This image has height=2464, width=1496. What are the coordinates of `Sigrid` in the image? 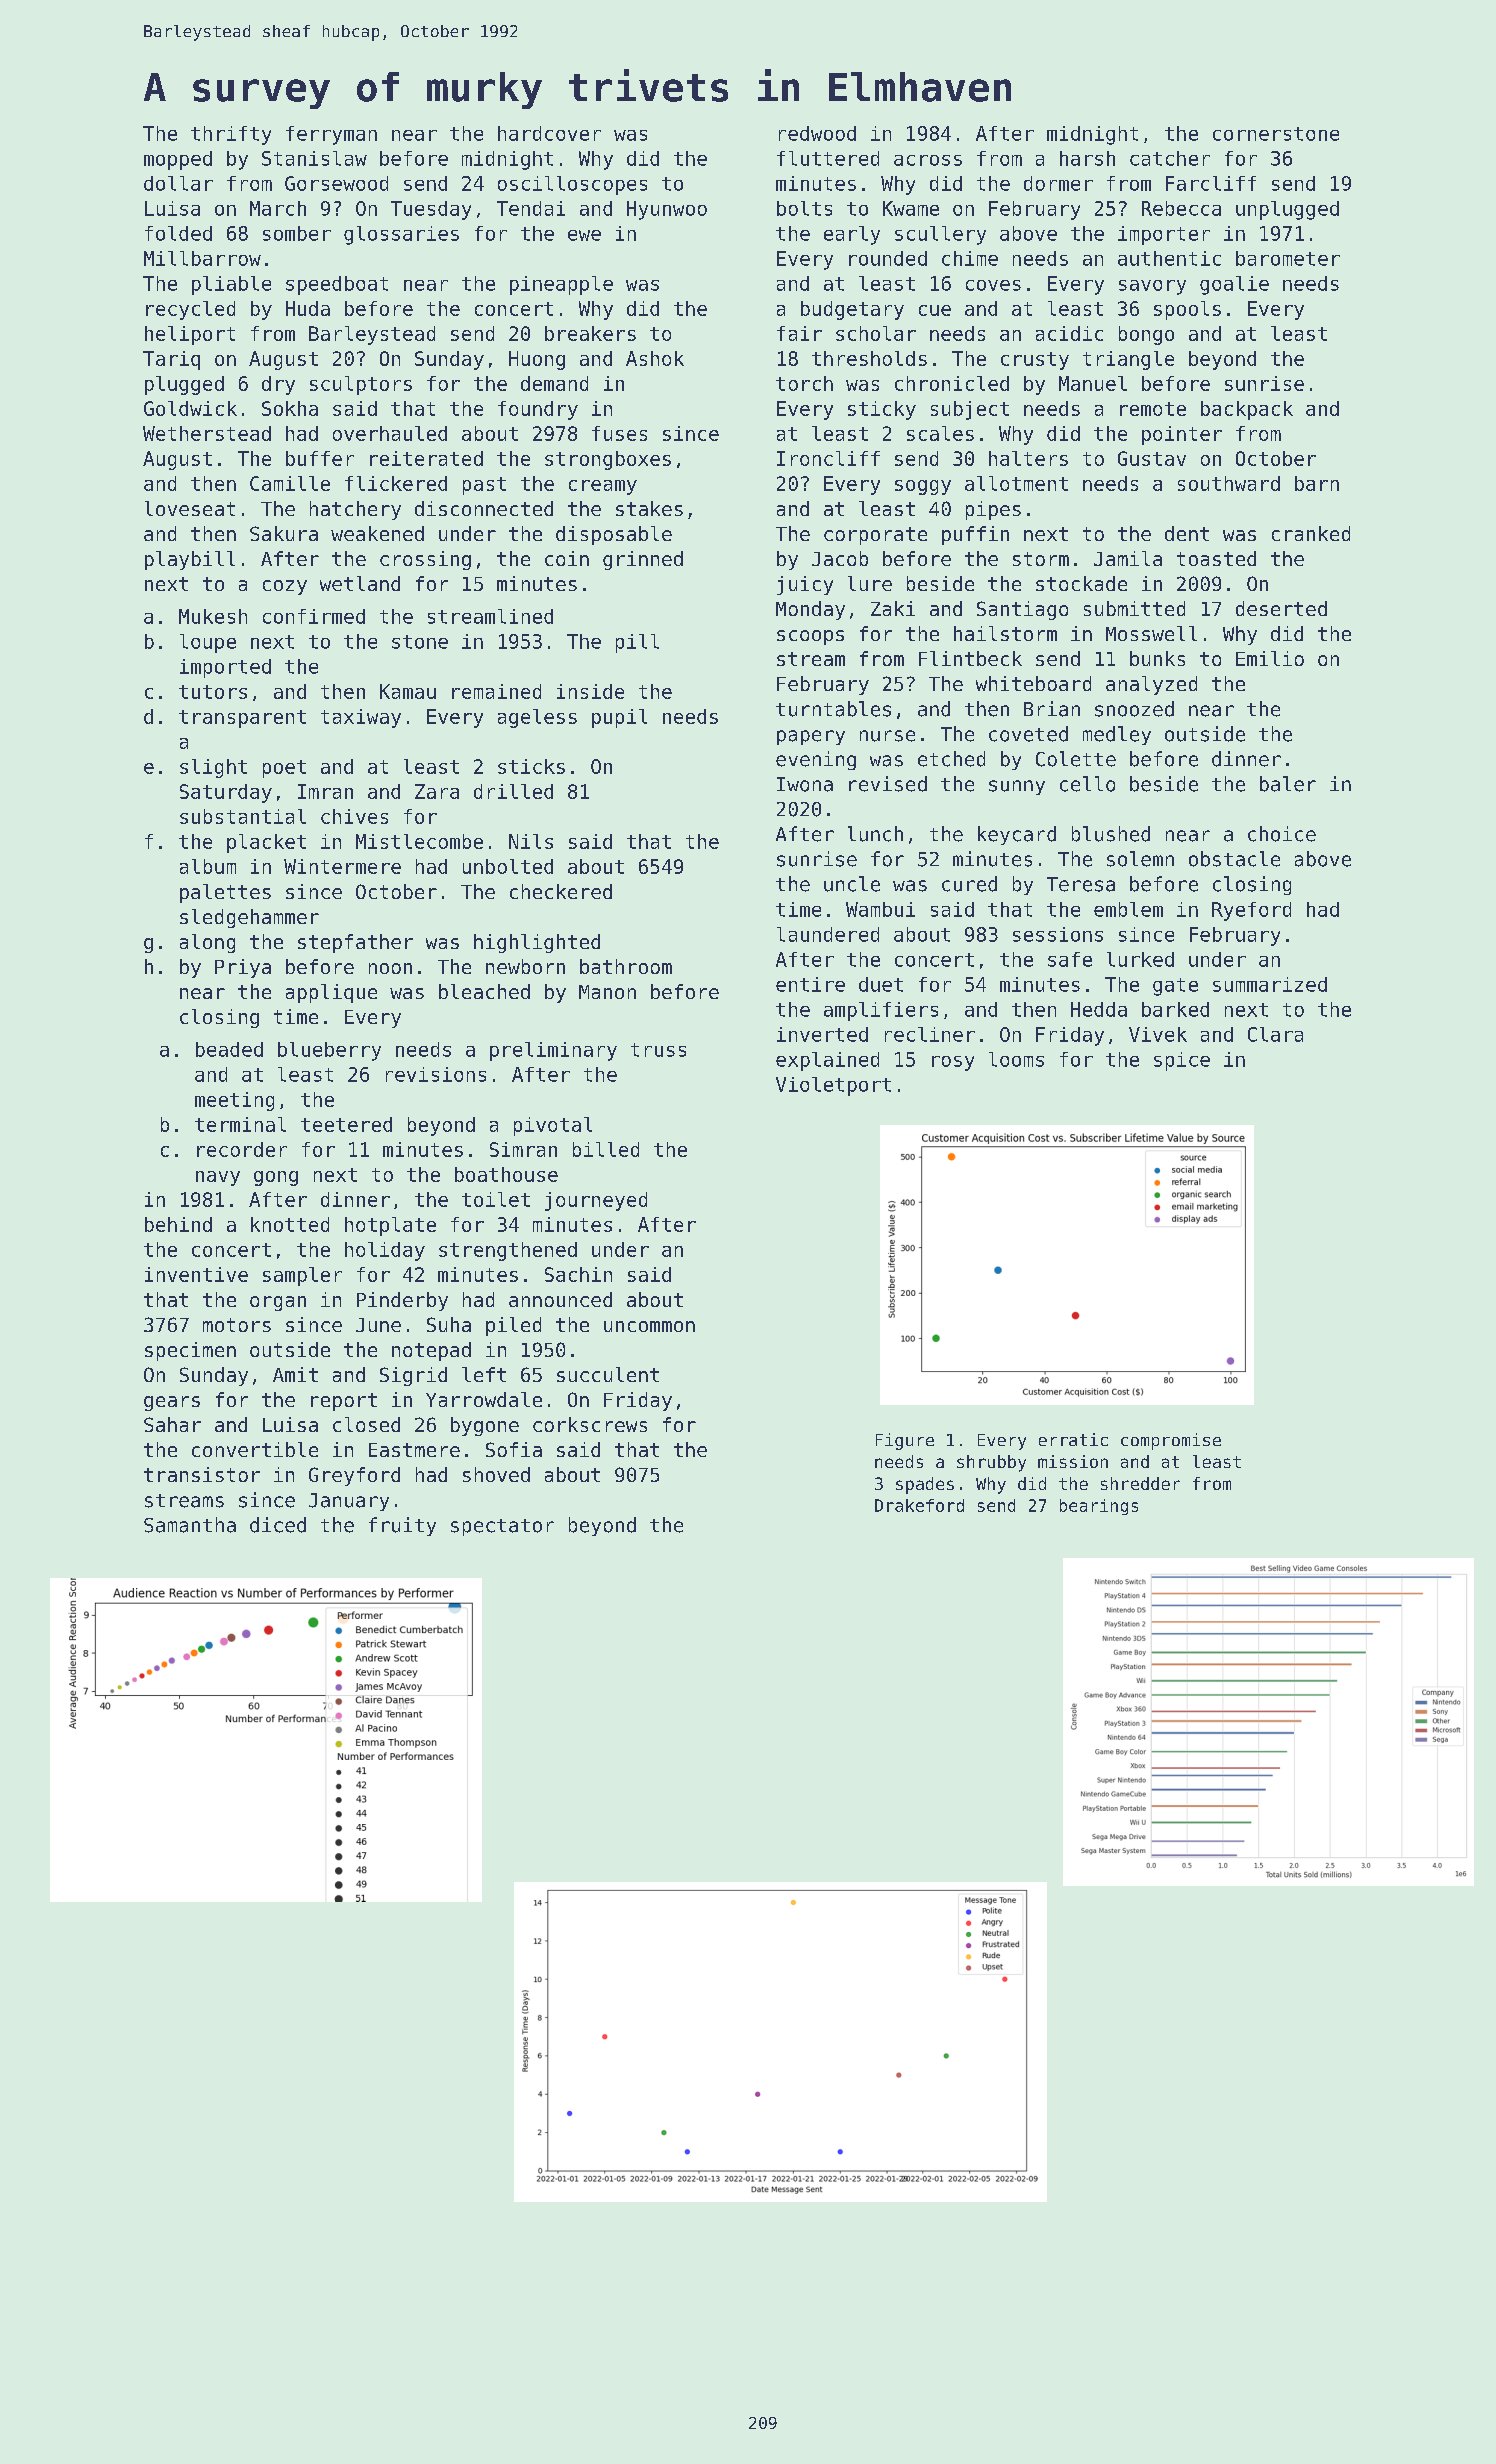 It's located at (413, 1376).
